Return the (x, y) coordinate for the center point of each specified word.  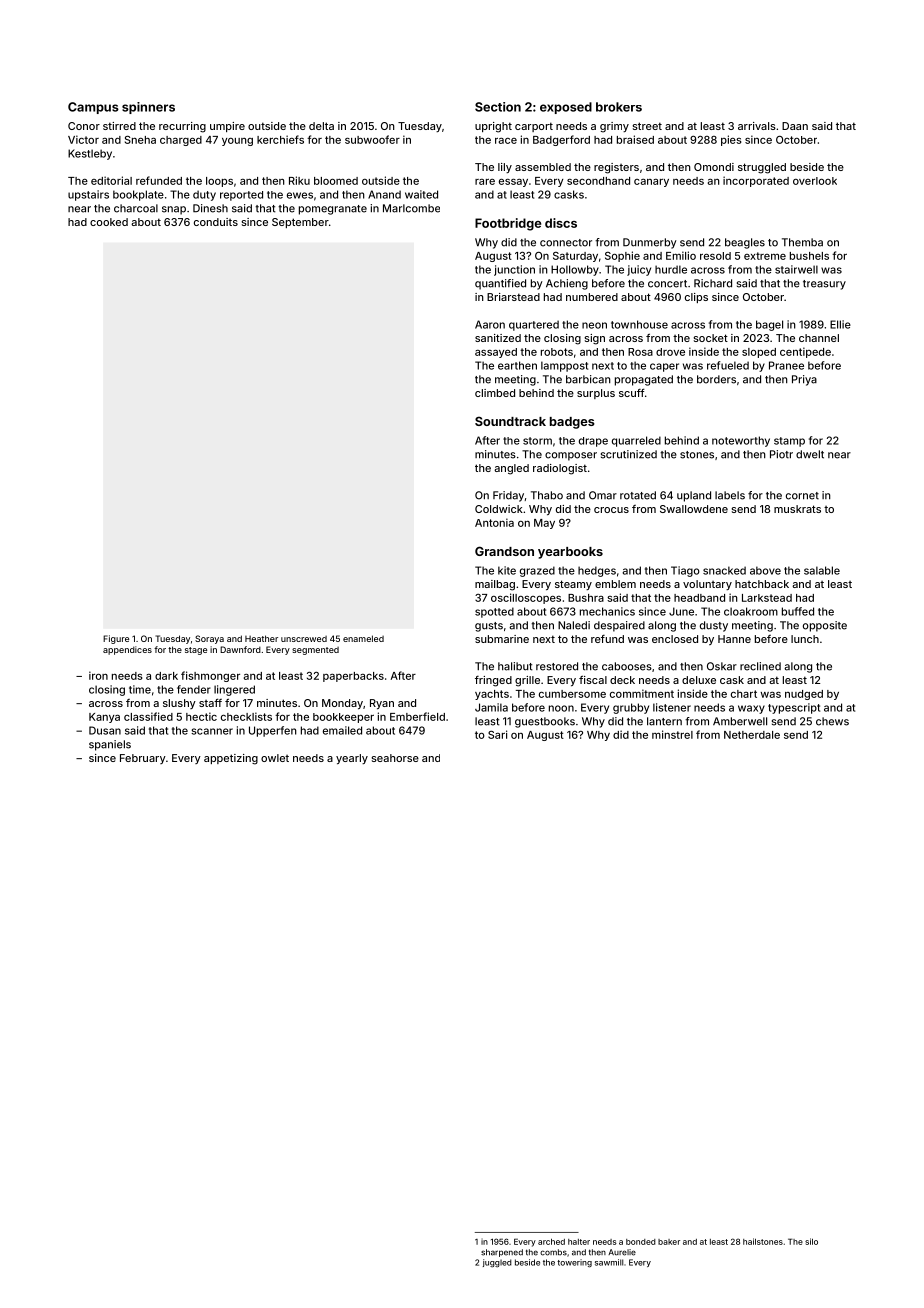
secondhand (598, 181)
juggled (497, 1263)
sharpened (502, 1253)
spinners (148, 108)
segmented (315, 651)
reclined (760, 666)
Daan (795, 126)
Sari (497, 734)
